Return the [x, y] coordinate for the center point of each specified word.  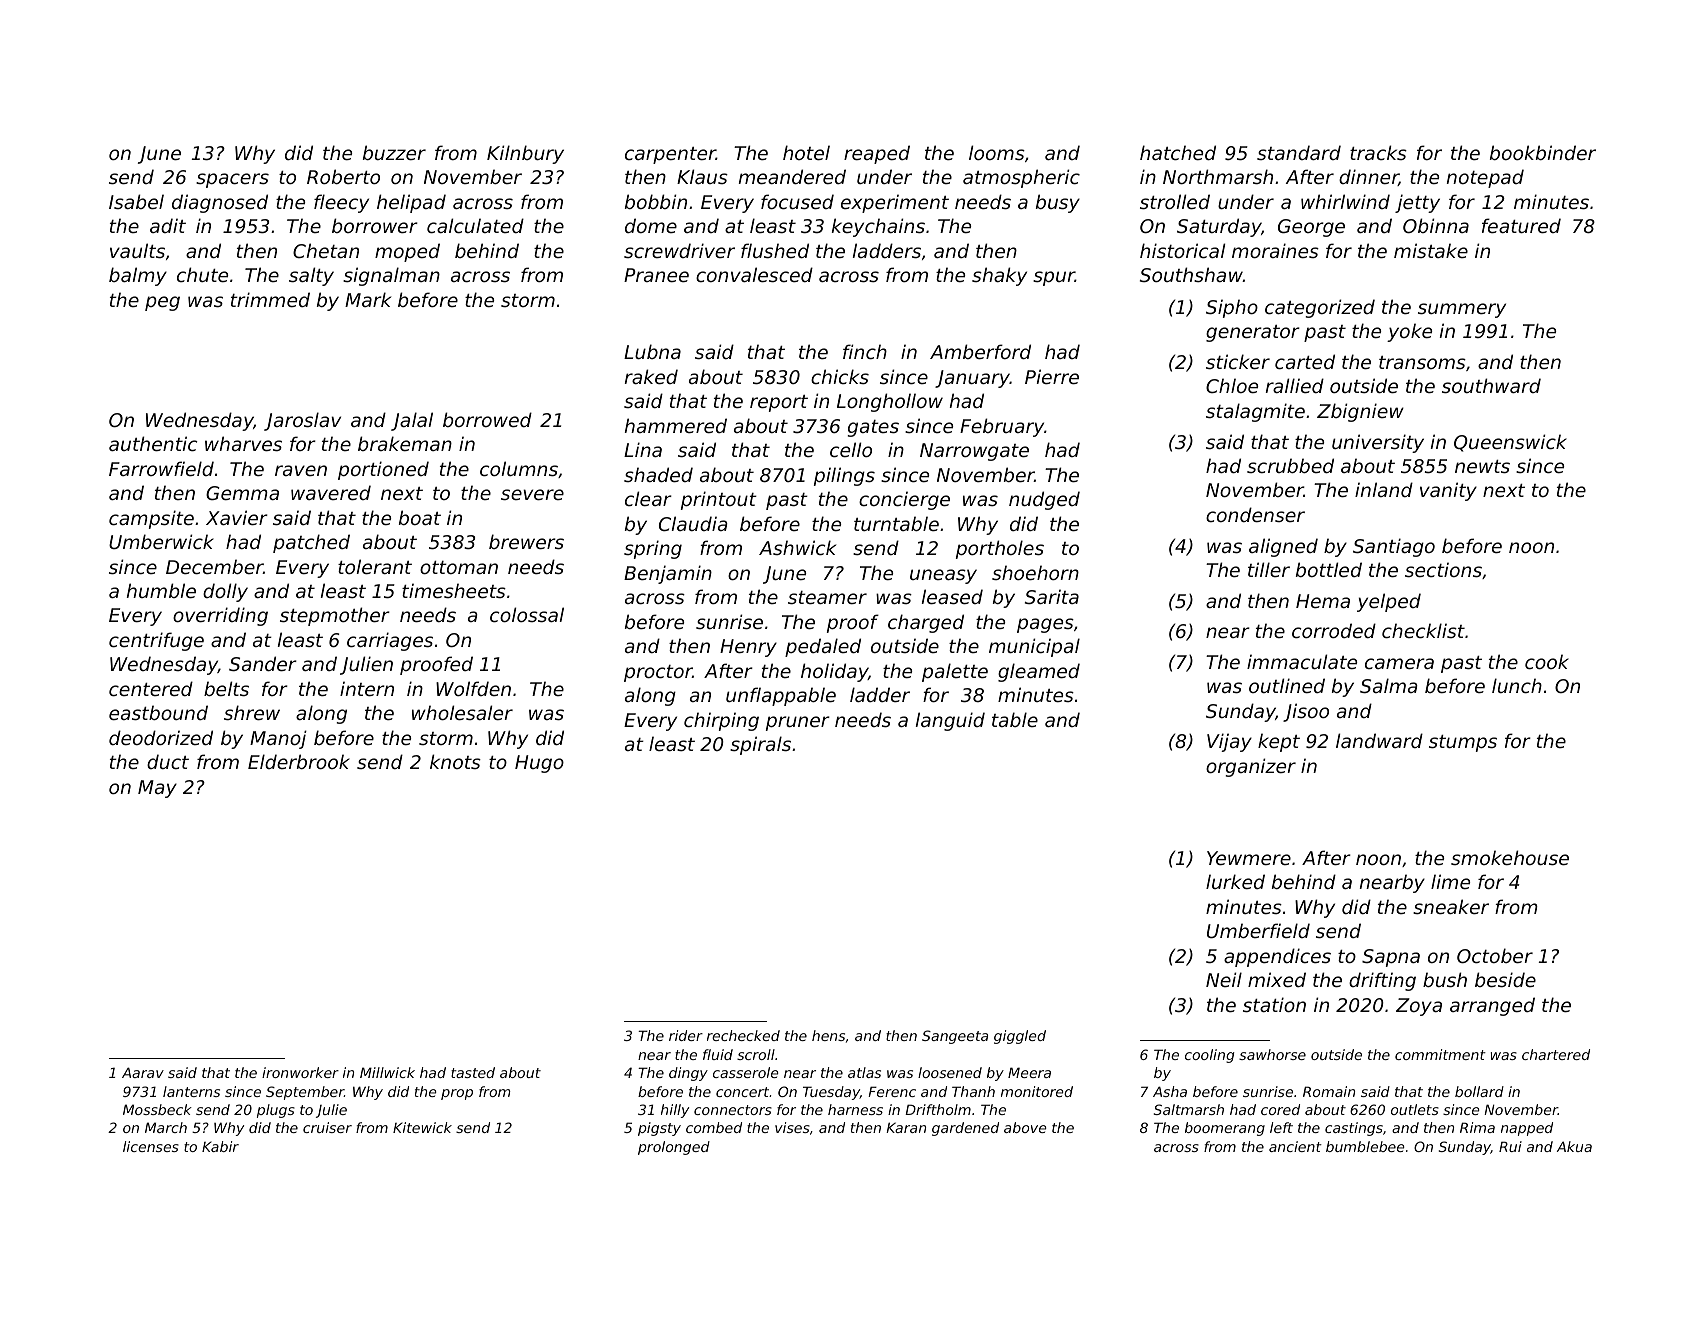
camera [1399, 663]
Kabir [220, 1146]
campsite [151, 519]
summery [1462, 310]
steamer [827, 597]
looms [997, 152]
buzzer [394, 152]
